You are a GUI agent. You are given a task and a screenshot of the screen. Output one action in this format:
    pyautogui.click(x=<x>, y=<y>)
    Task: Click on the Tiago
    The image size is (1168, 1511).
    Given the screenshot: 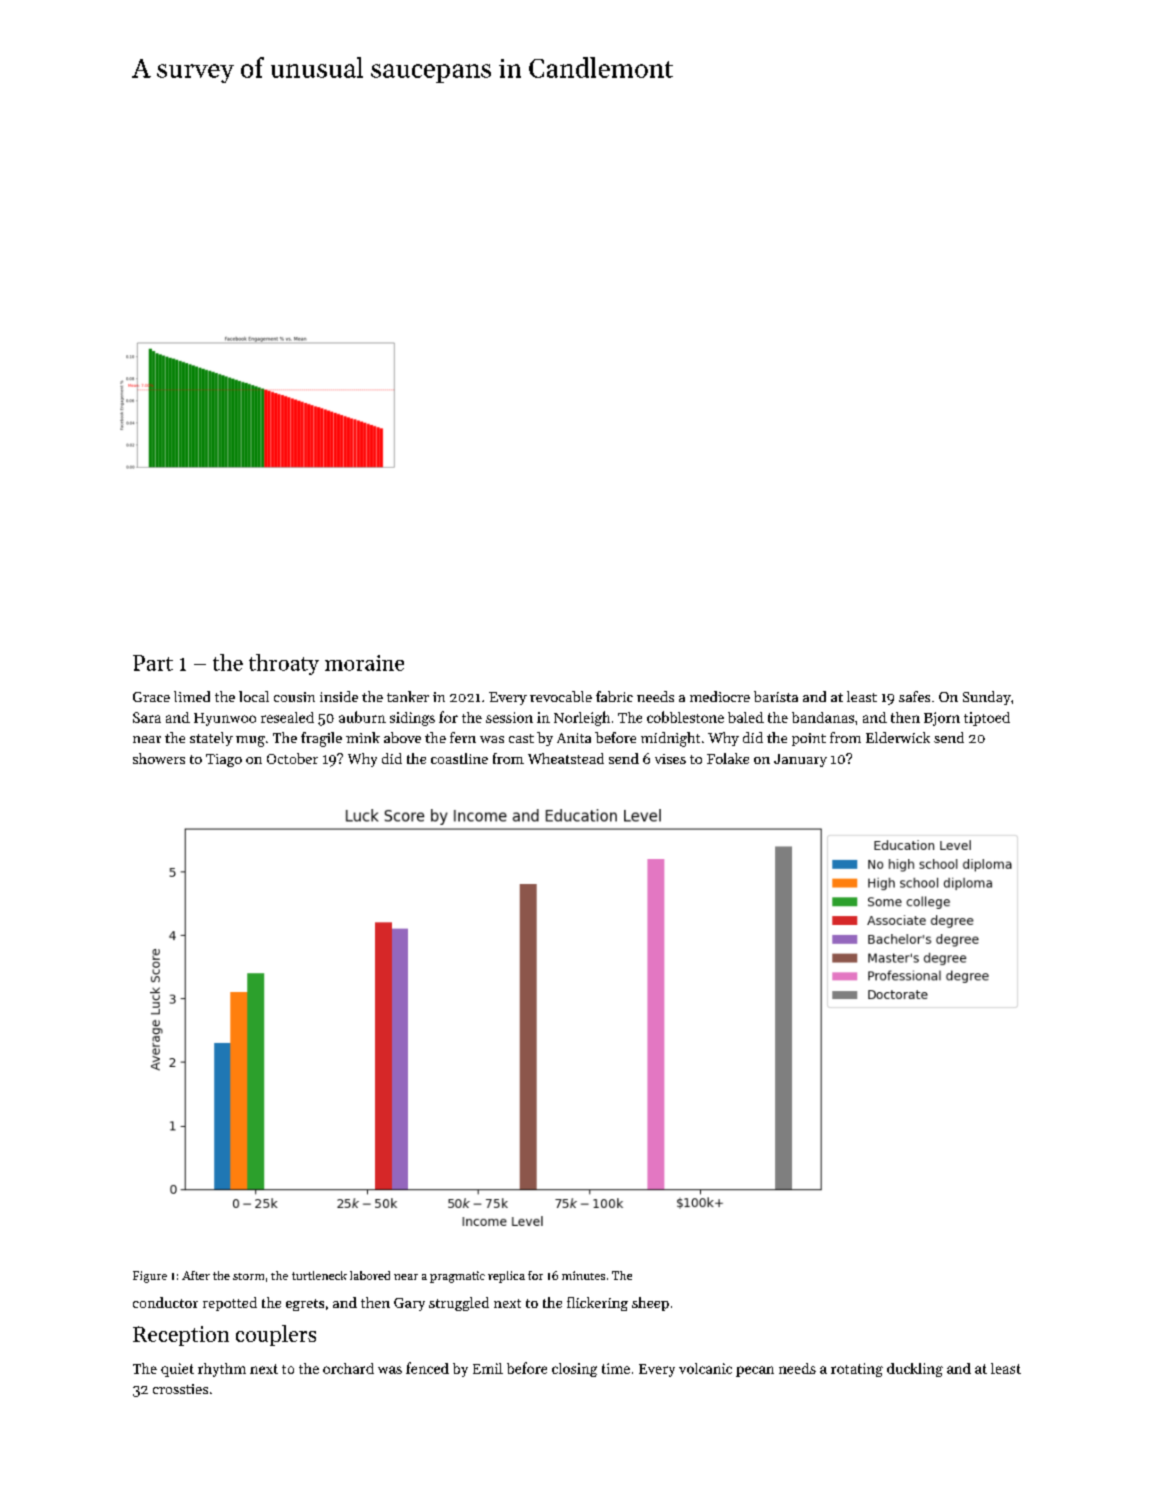 What is the action you would take?
    pyautogui.click(x=224, y=760)
